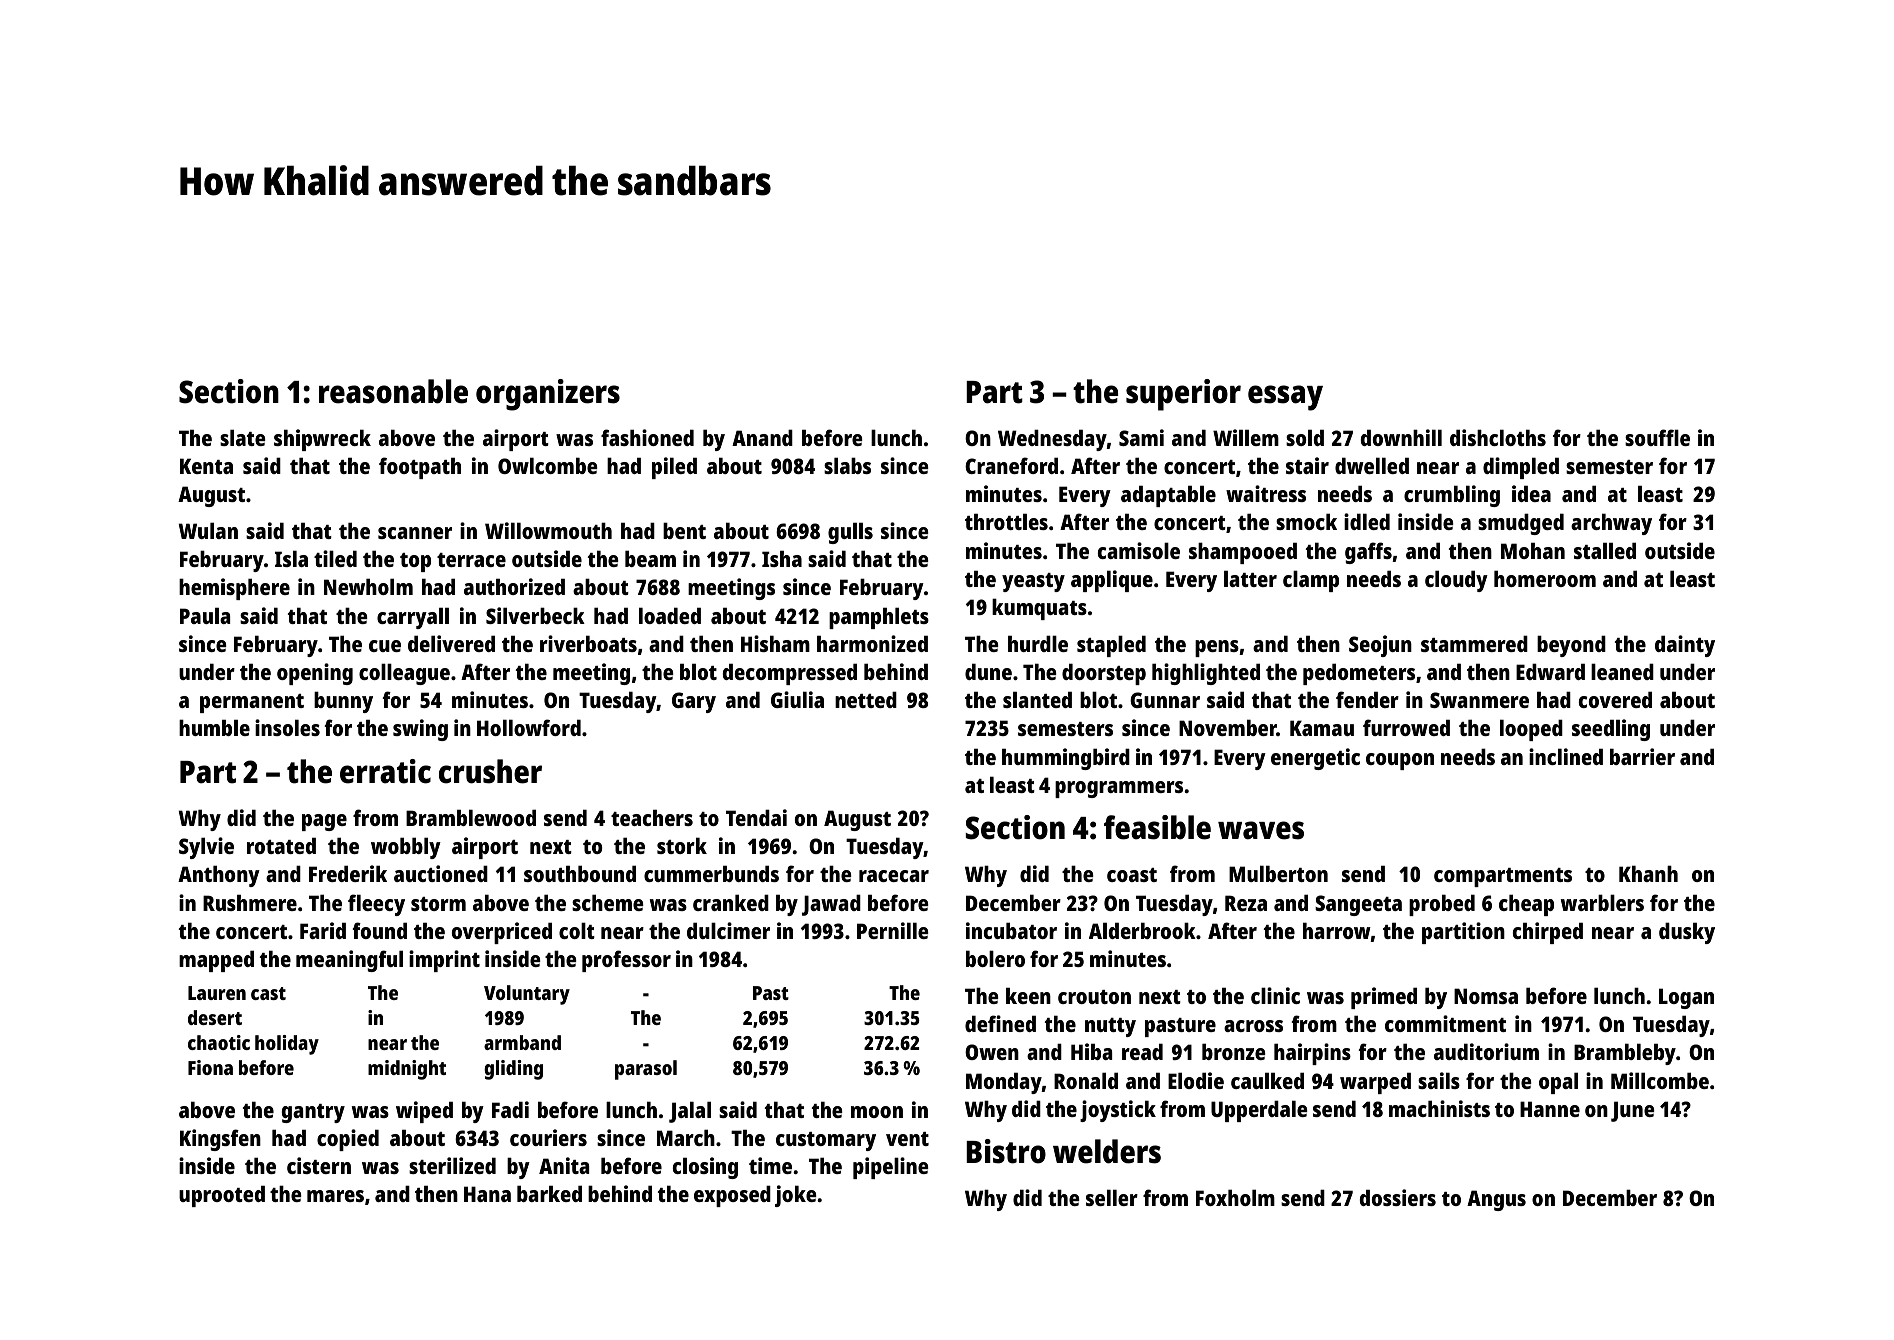  I want to click on tiled, so click(335, 558).
